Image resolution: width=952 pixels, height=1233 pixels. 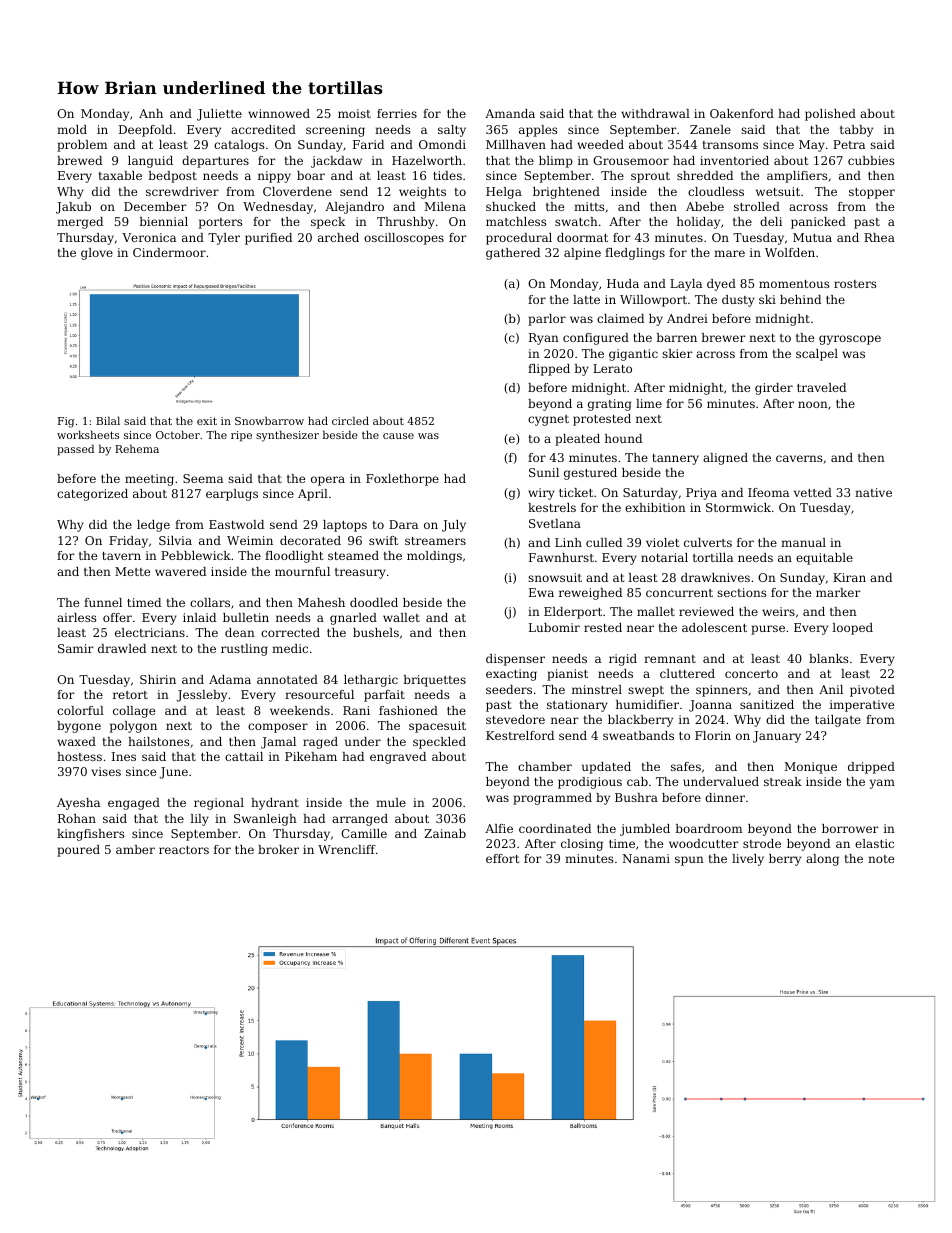 I want to click on blanks, so click(x=829, y=658).
